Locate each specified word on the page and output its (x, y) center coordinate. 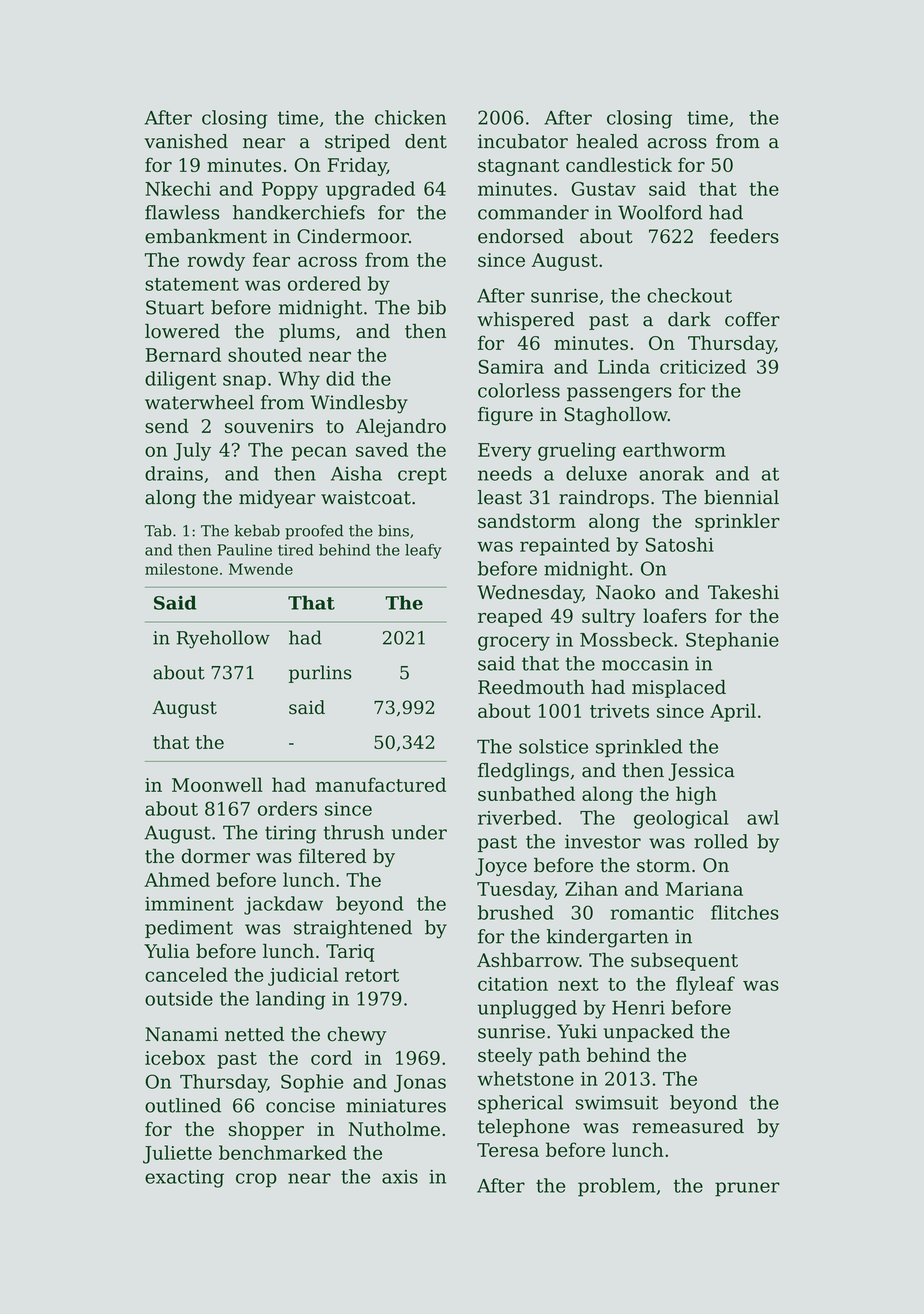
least (500, 497)
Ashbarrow (528, 959)
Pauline (244, 550)
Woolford (660, 212)
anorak (671, 473)
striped (357, 143)
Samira (511, 366)
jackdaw (283, 905)
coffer (752, 319)
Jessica (701, 772)
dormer (216, 856)
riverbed (517, 817)
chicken (410, 117)
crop (256, 1180)
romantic (652, 913)
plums (307, 333)
